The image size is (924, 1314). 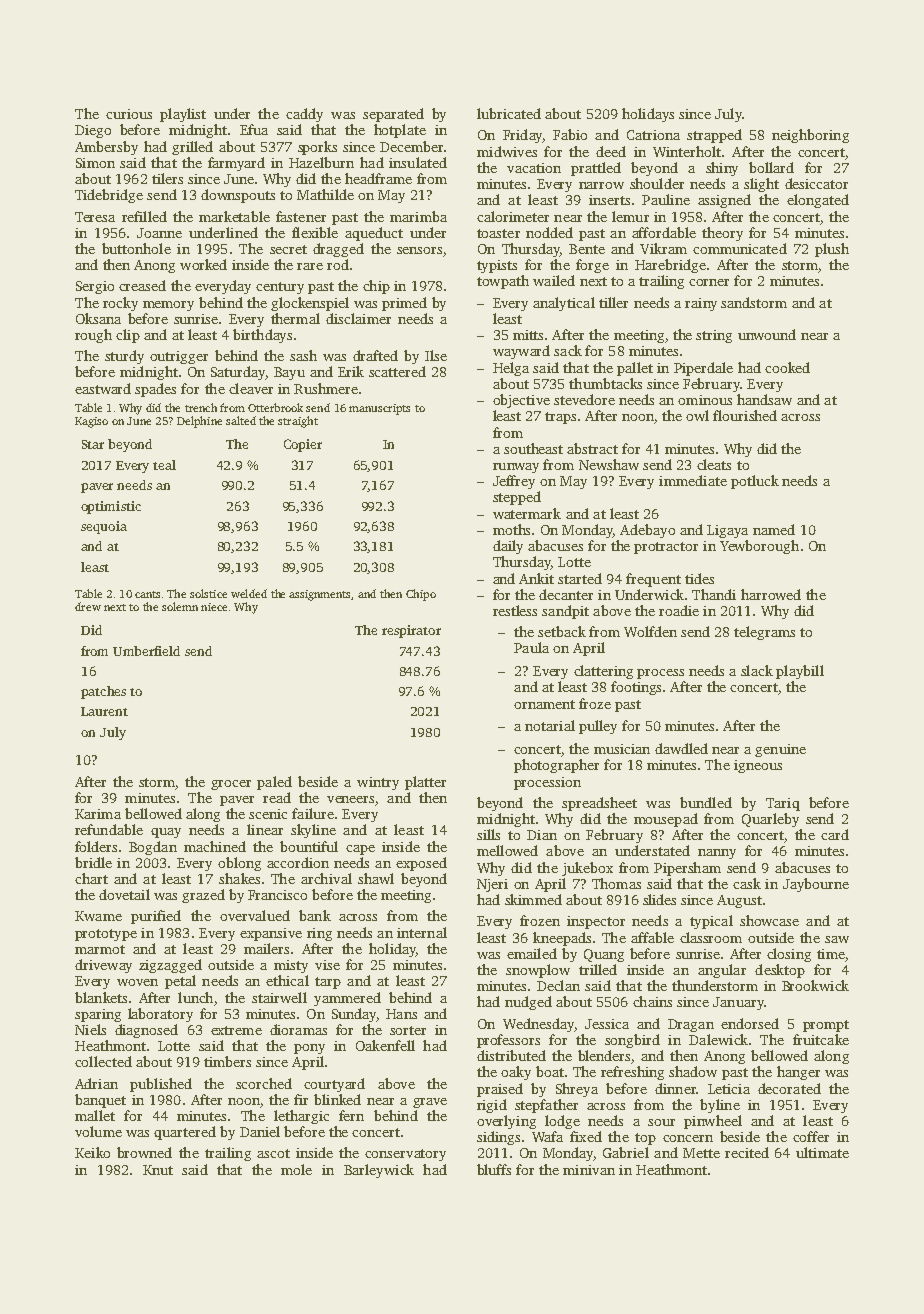 I want to click on patches, so click(x=103, y=692).
